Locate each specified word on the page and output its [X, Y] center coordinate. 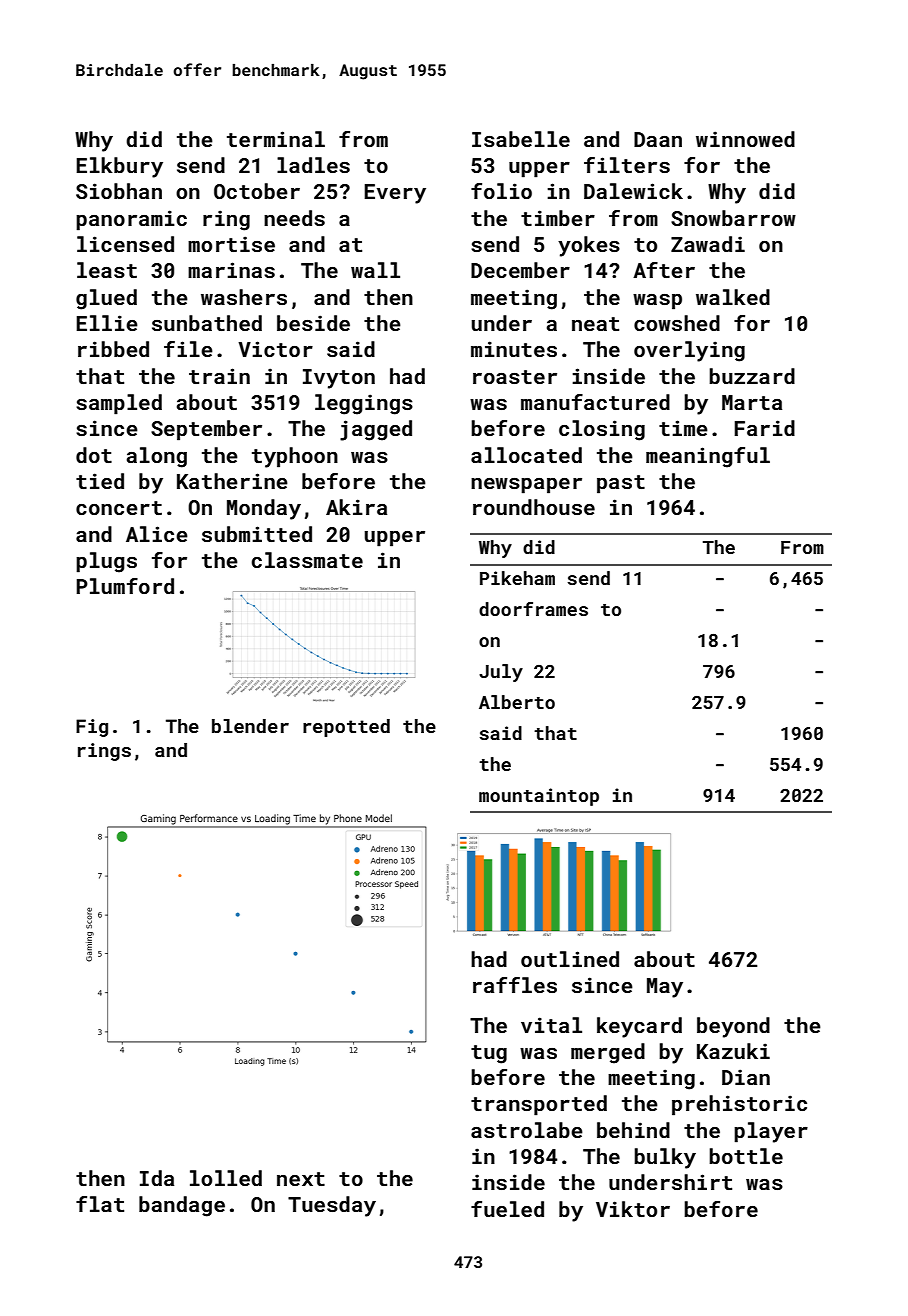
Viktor [633, 1209]
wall [375, 270]
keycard [639, 1027]
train [219, 376]
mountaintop [539, 797]
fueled [507, 1209]
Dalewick [633, 191]
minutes [514, 349]
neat [595, 324]
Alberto [517, 702]
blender [250, 726]
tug [489, 1054]
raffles [515, 985]
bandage [182, 1206]
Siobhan [119, 191]
